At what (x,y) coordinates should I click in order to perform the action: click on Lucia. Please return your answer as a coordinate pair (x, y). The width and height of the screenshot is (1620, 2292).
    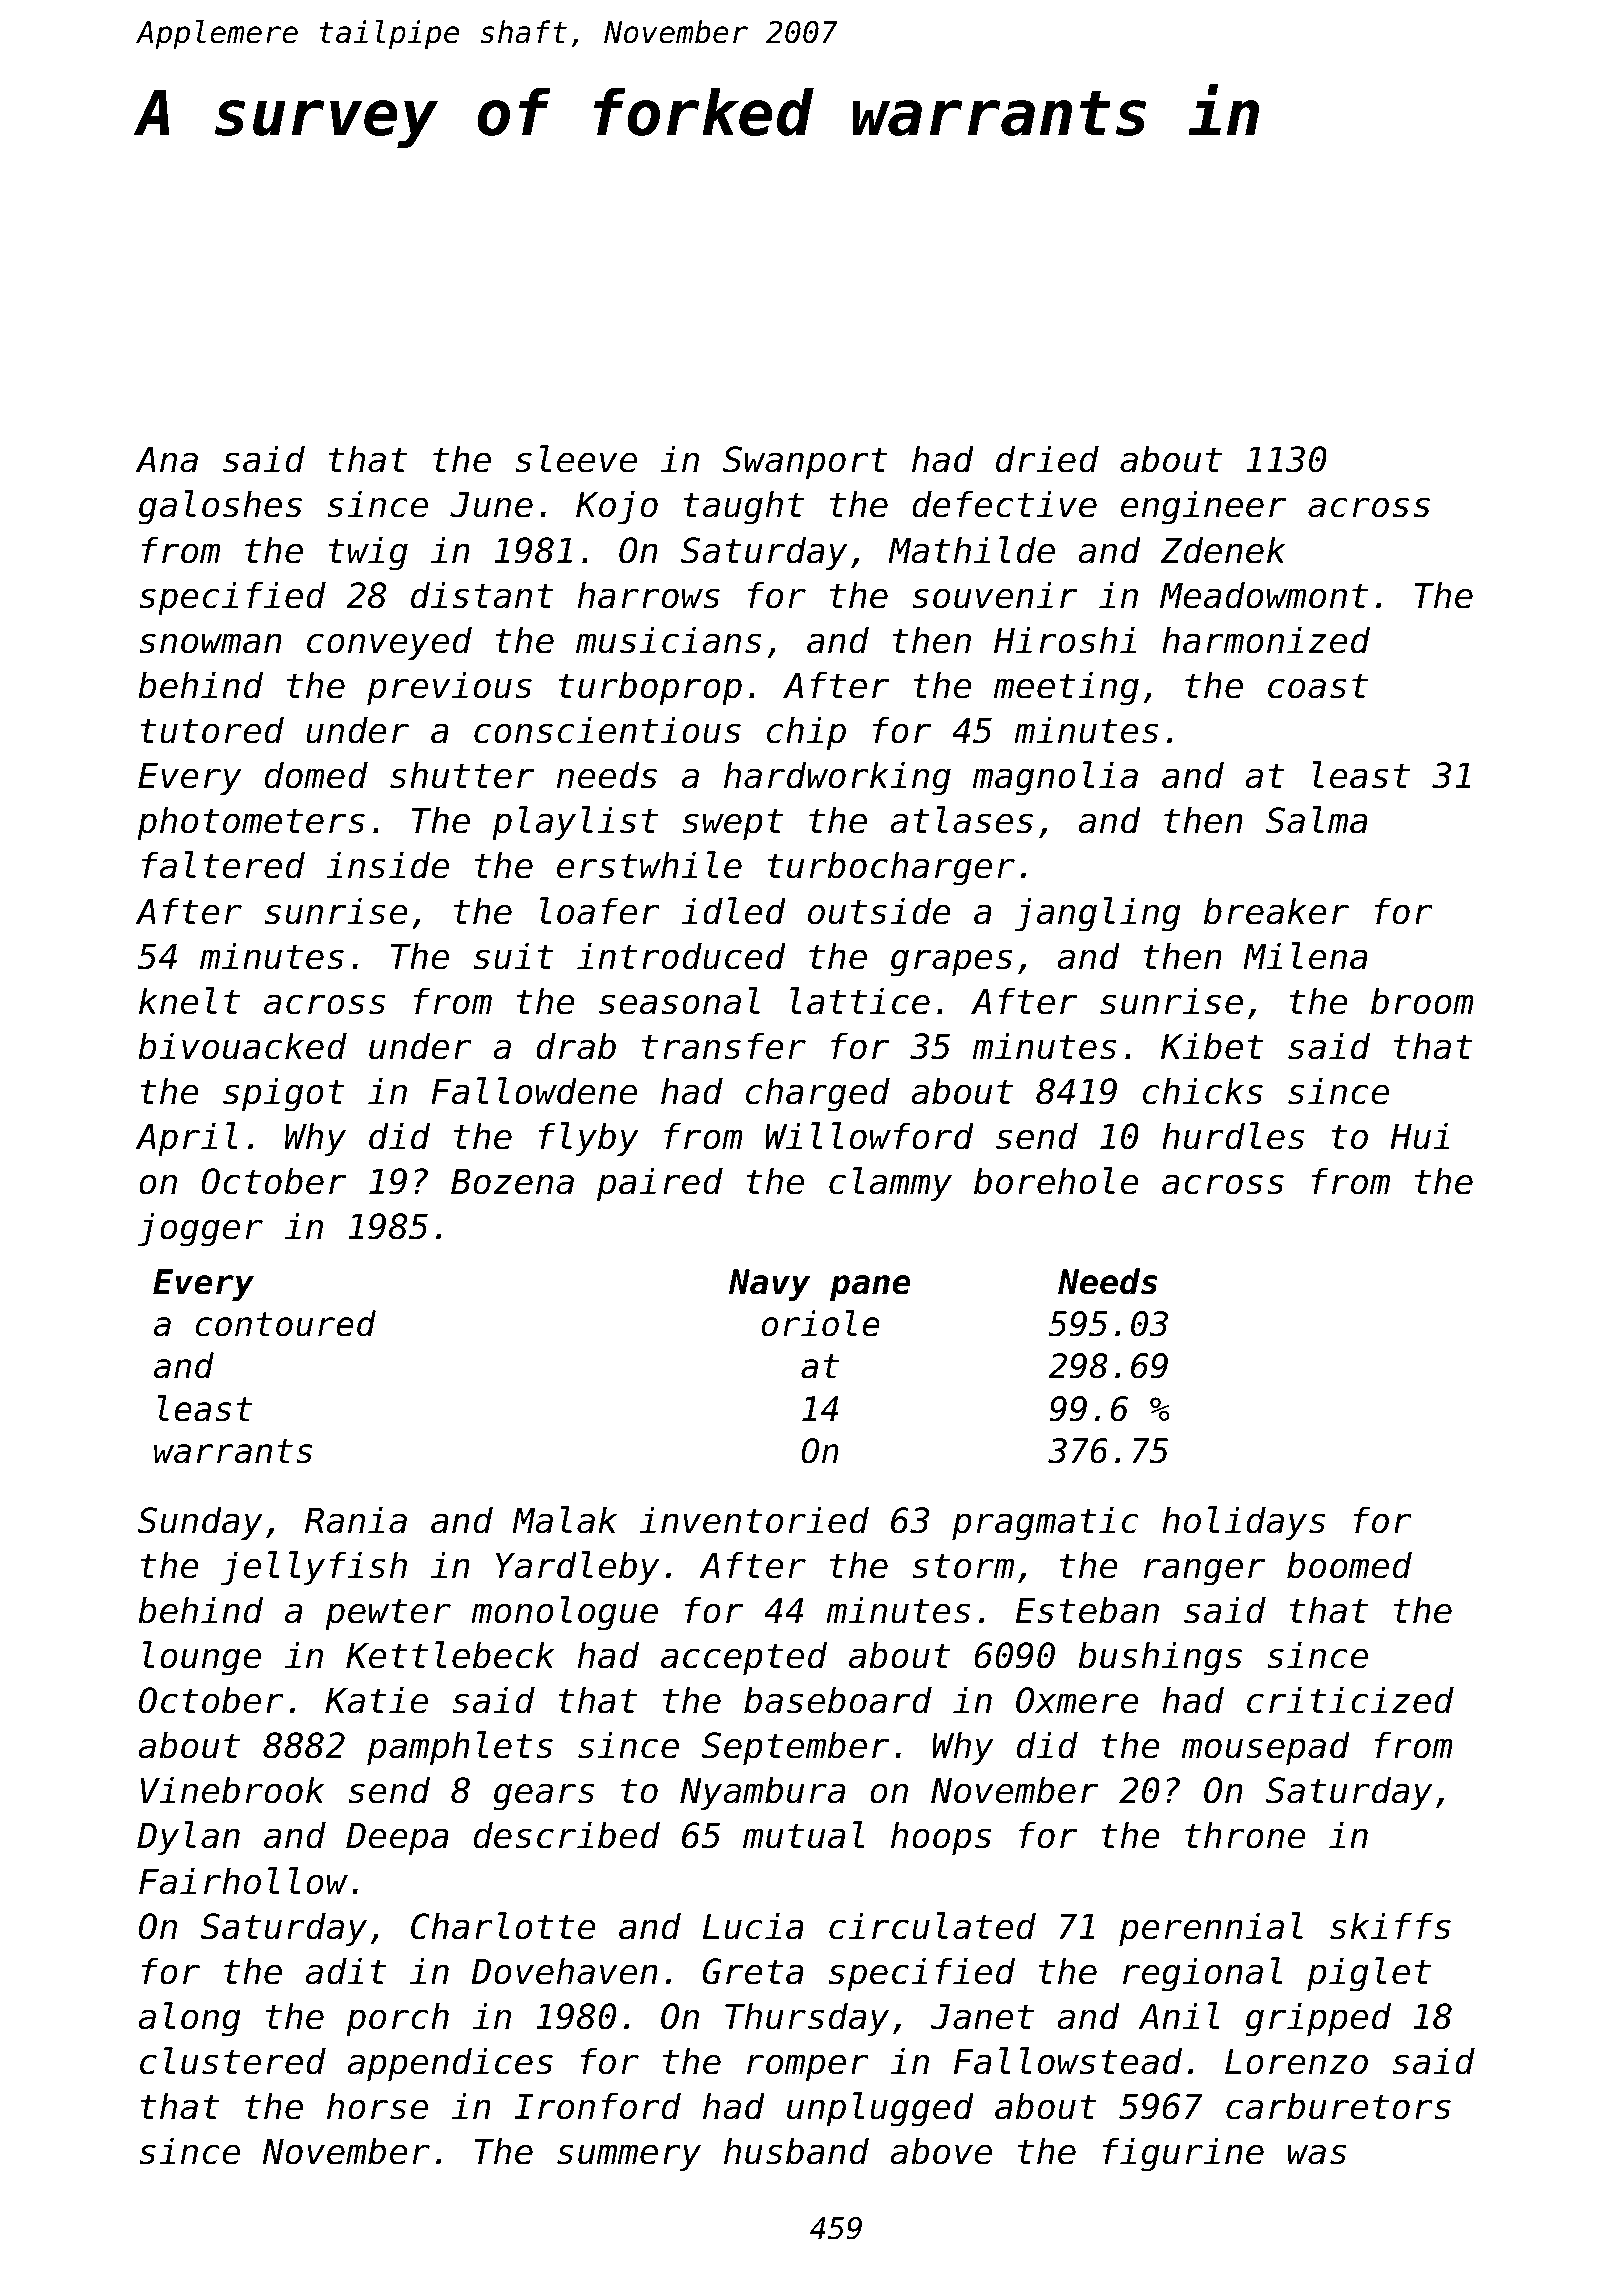
    Looking at the image, I should click on (753, 1926).
